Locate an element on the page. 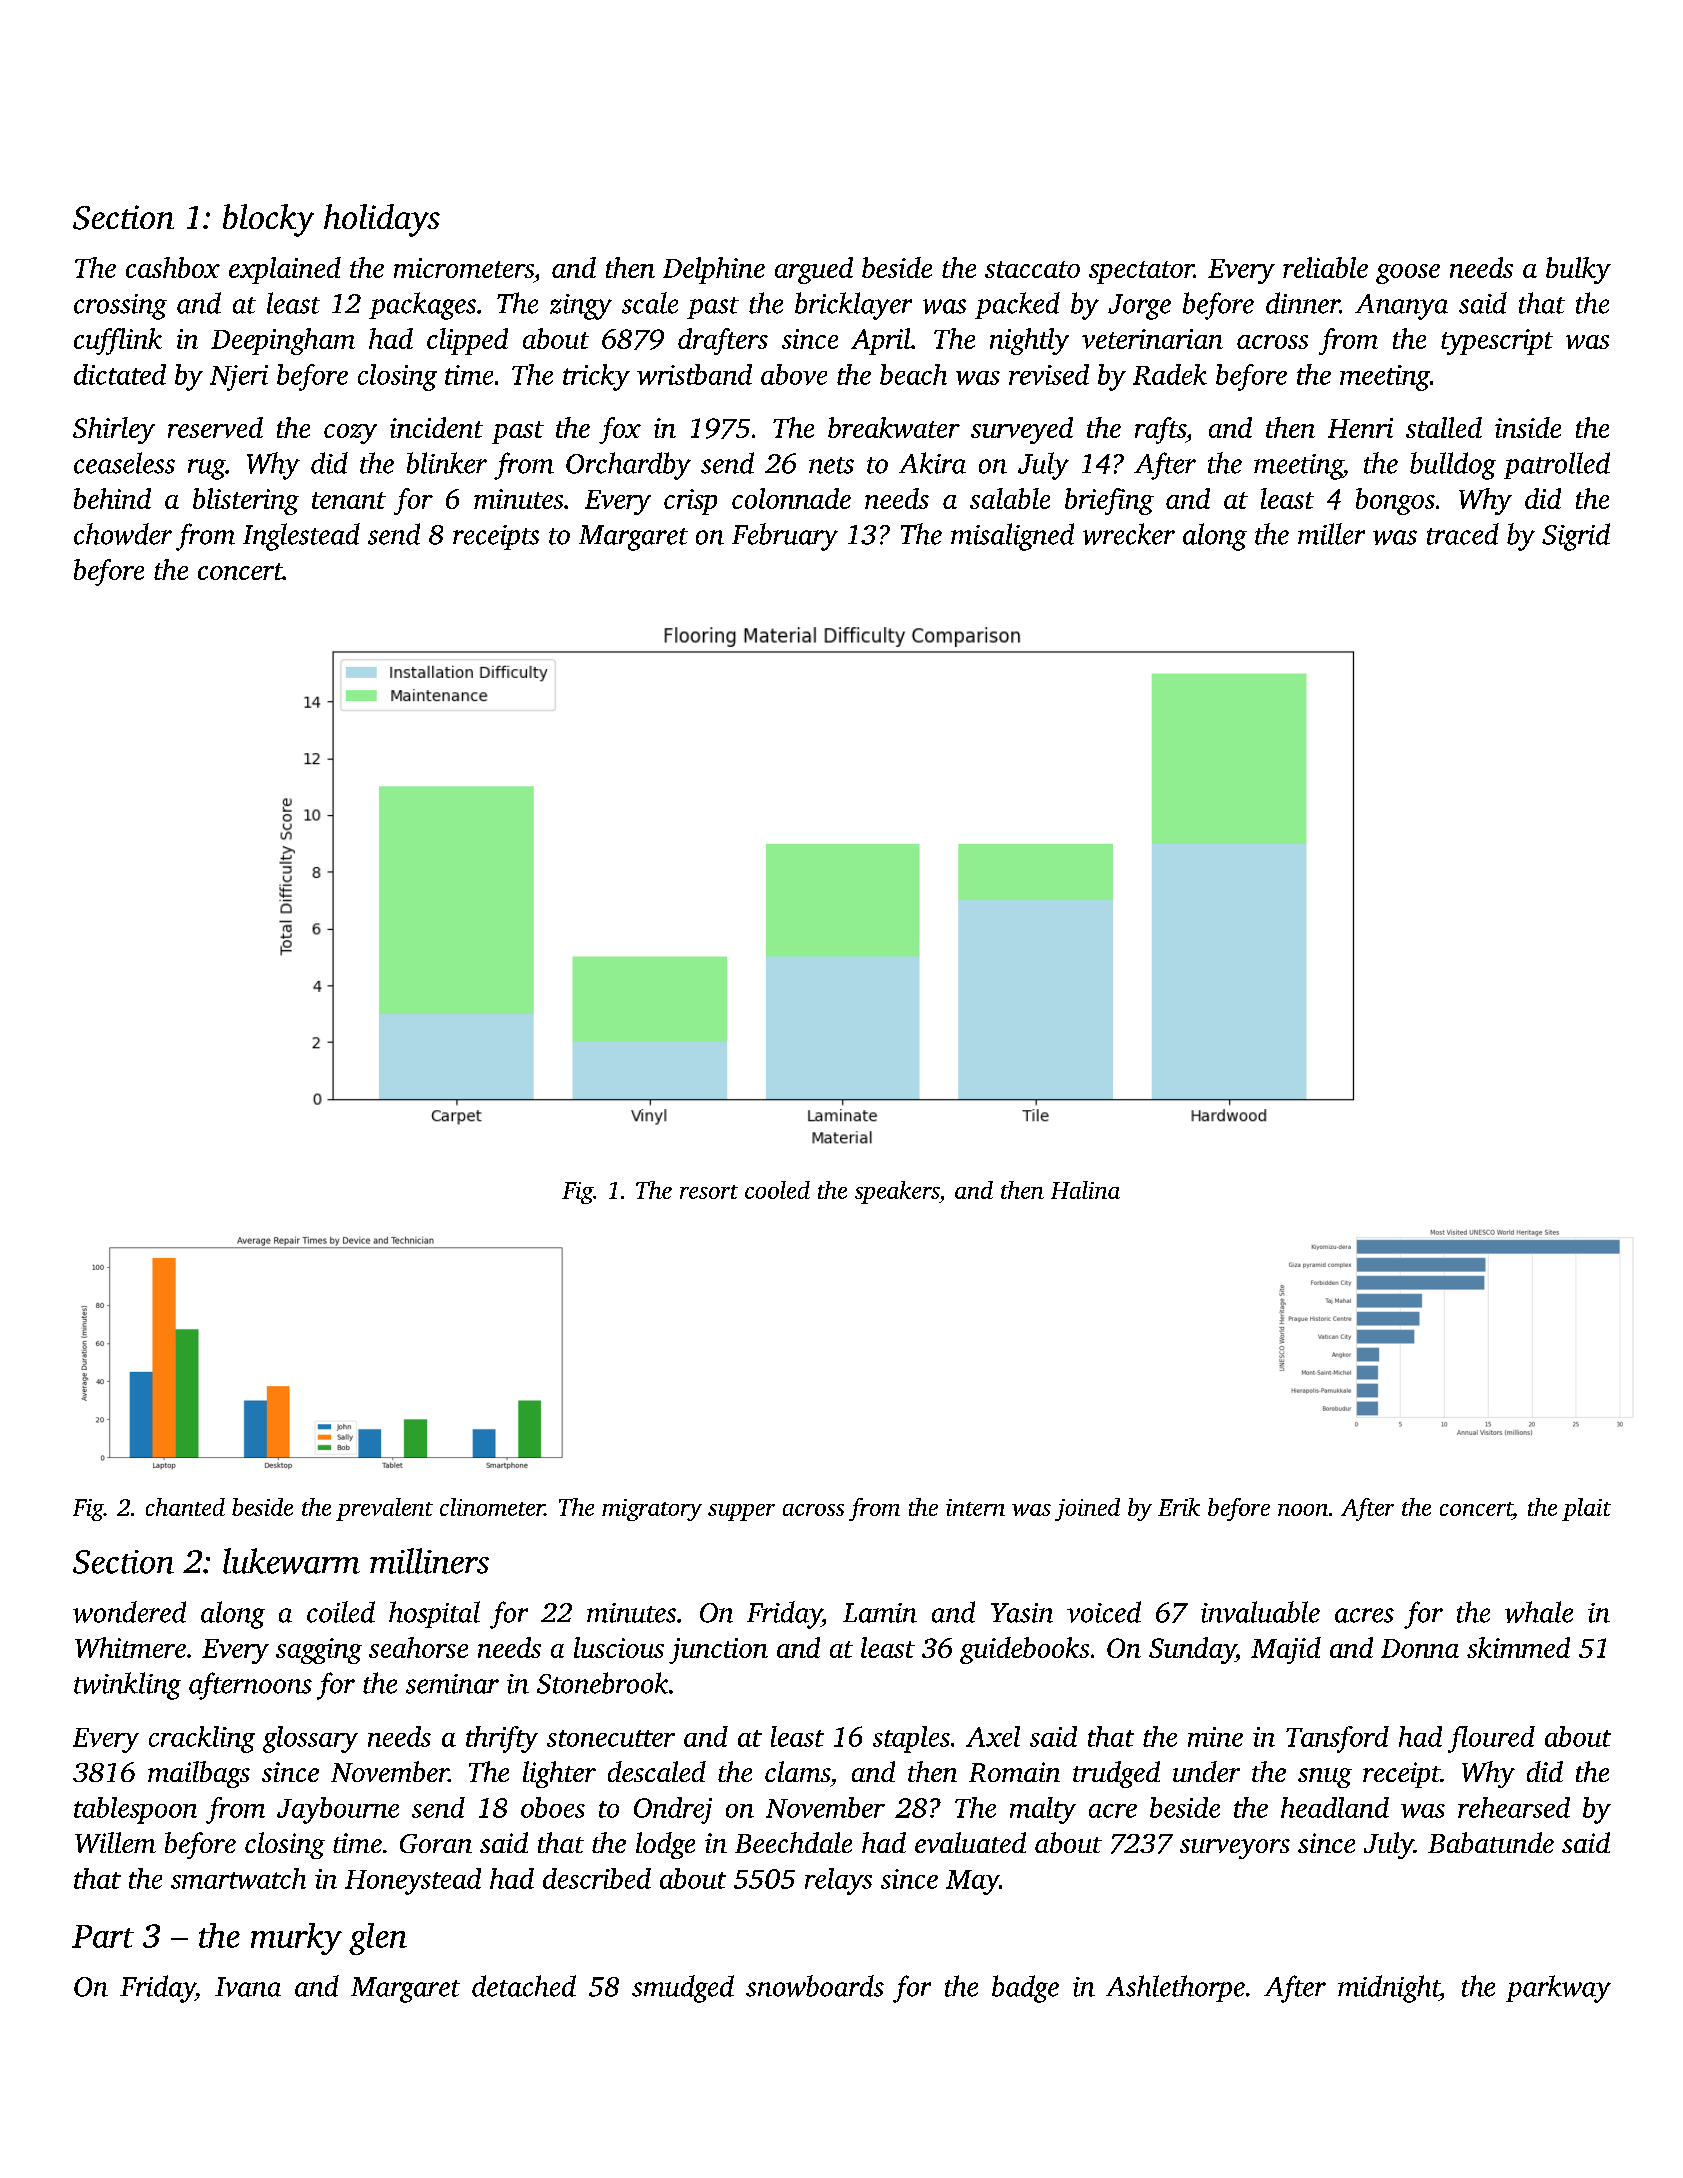 This page has width=1683, height=2178. chanted is located at coordinates (185, 1507).
